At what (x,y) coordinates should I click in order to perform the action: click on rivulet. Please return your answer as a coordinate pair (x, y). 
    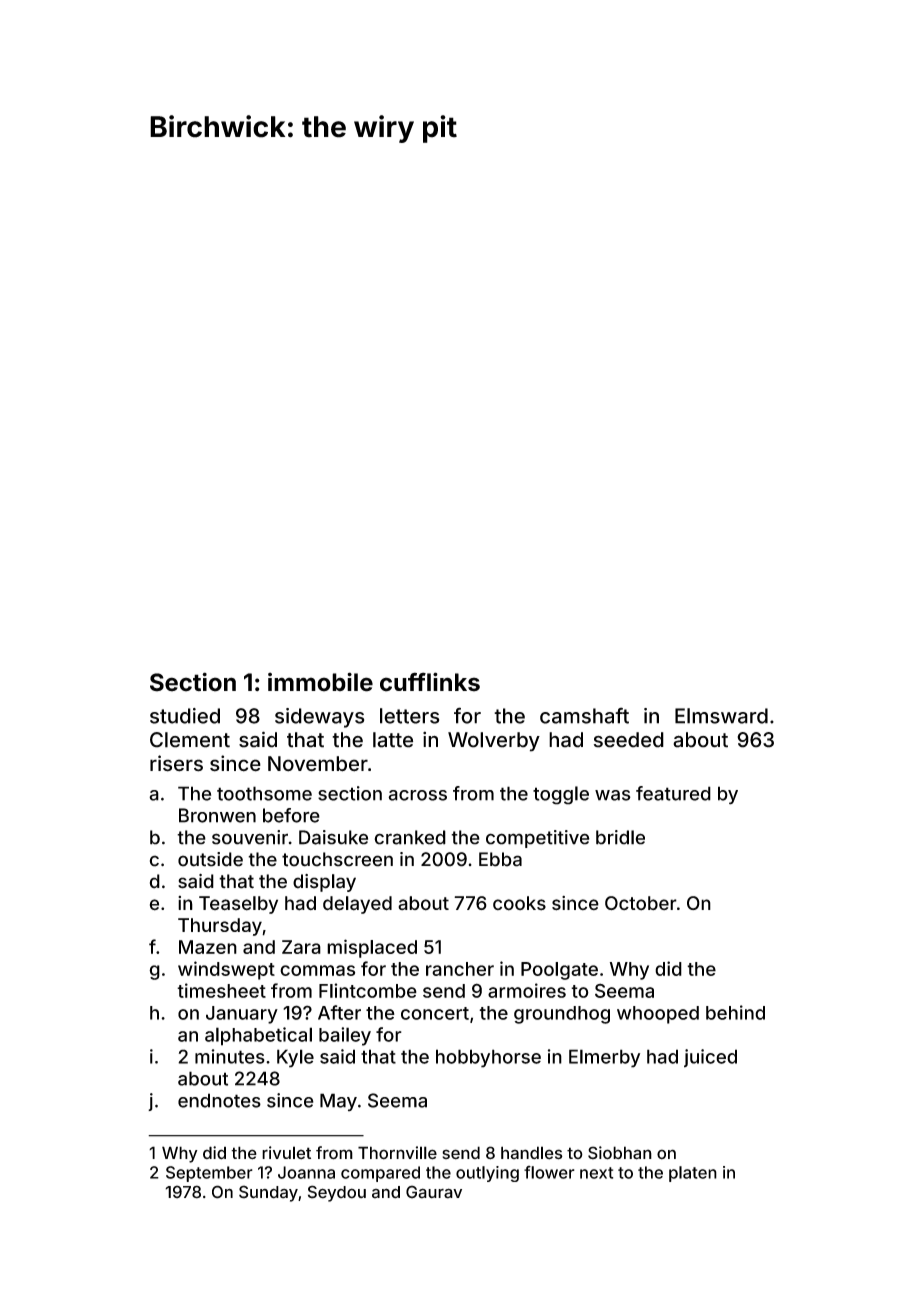
    Looking at the image, I should click on (286, 1153).
